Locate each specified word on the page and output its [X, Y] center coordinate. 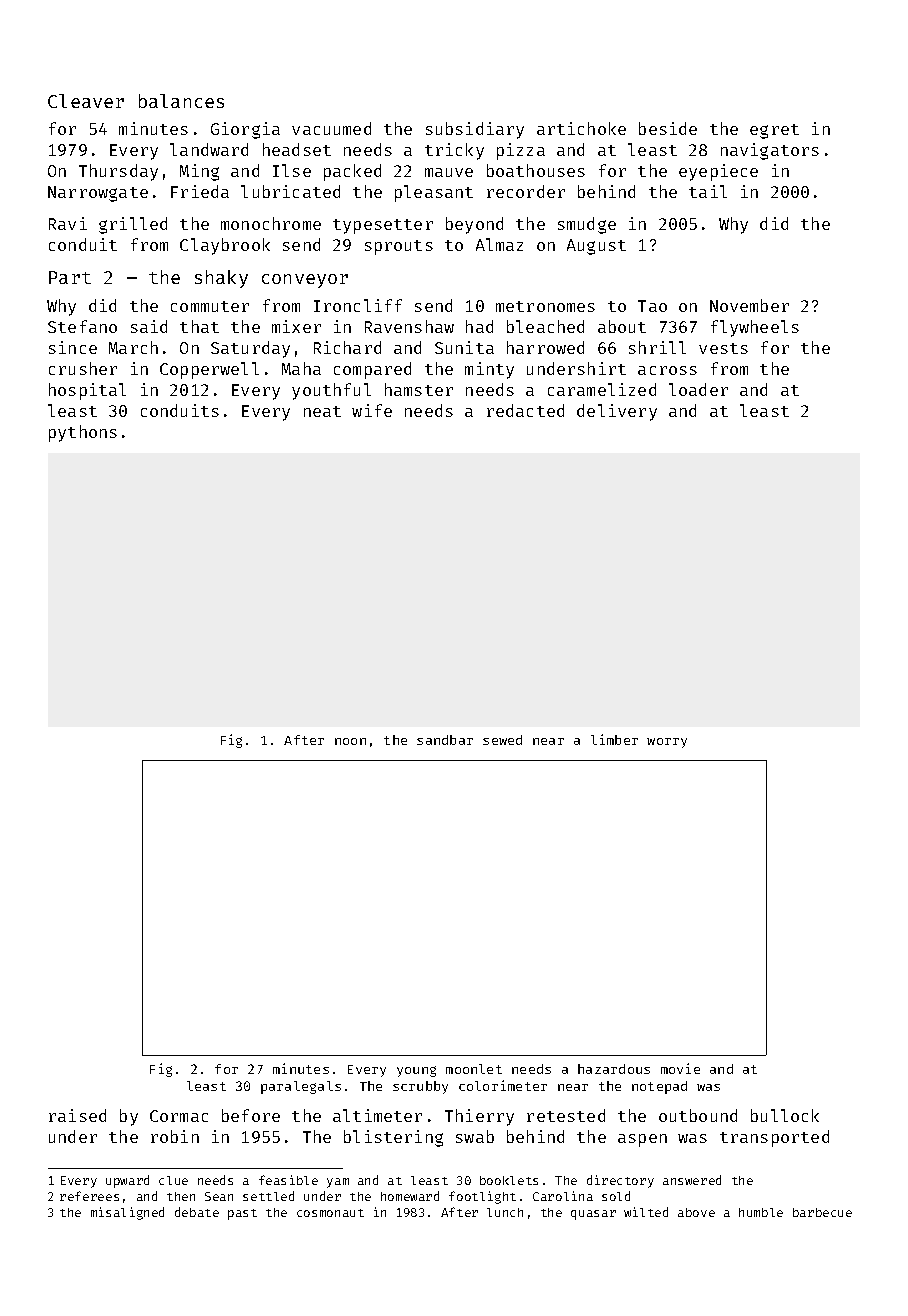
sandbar [445, 740]
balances [181, 101]
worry [667, 743]
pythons [83, 433]
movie [680, 1068]
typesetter [383, 226]
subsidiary [475, 130]
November [749, 305]
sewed [502, 740]
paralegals [301, 1087]
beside [668, 128]
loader [698, 389]
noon [350, 741]
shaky [221, 279]
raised [77, 1115]
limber [614, 739]
